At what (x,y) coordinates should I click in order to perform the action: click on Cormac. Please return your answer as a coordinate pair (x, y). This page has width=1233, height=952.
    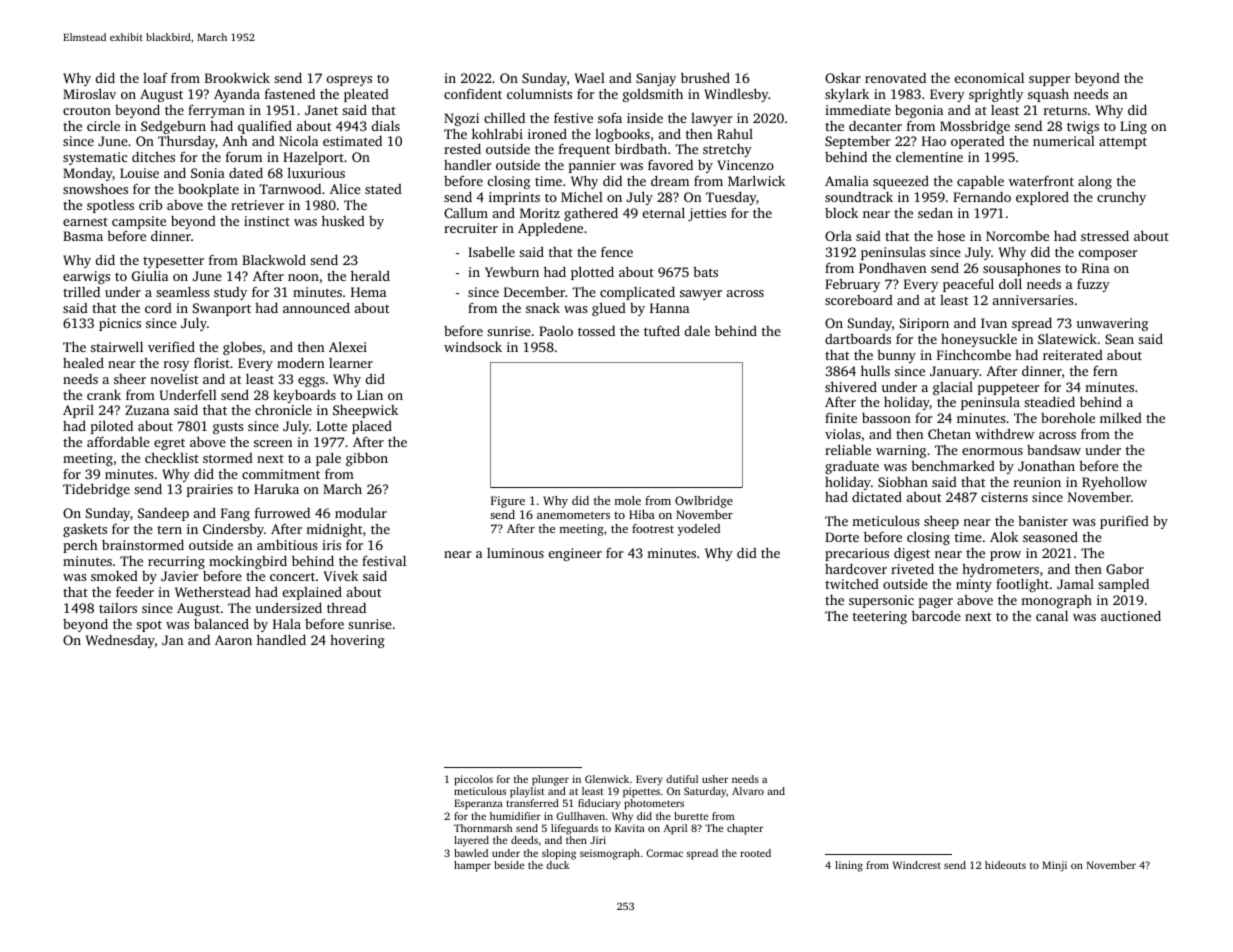
    Looking at the image, I should click on (664, 853).
